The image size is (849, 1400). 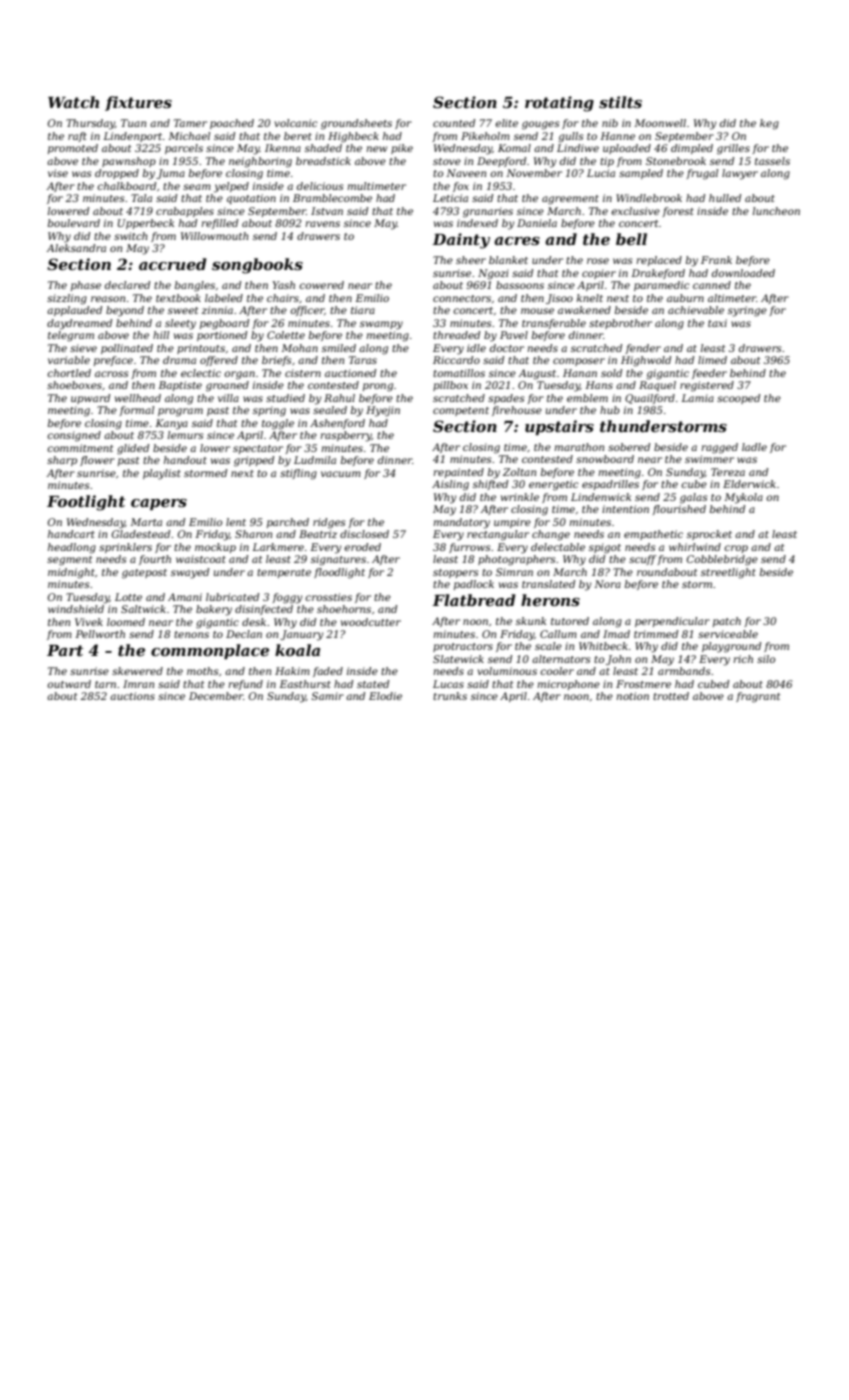 What do you see at coordinates (327, 211) in the document?
I see `Istvan` at bounding box center [327, 211].
